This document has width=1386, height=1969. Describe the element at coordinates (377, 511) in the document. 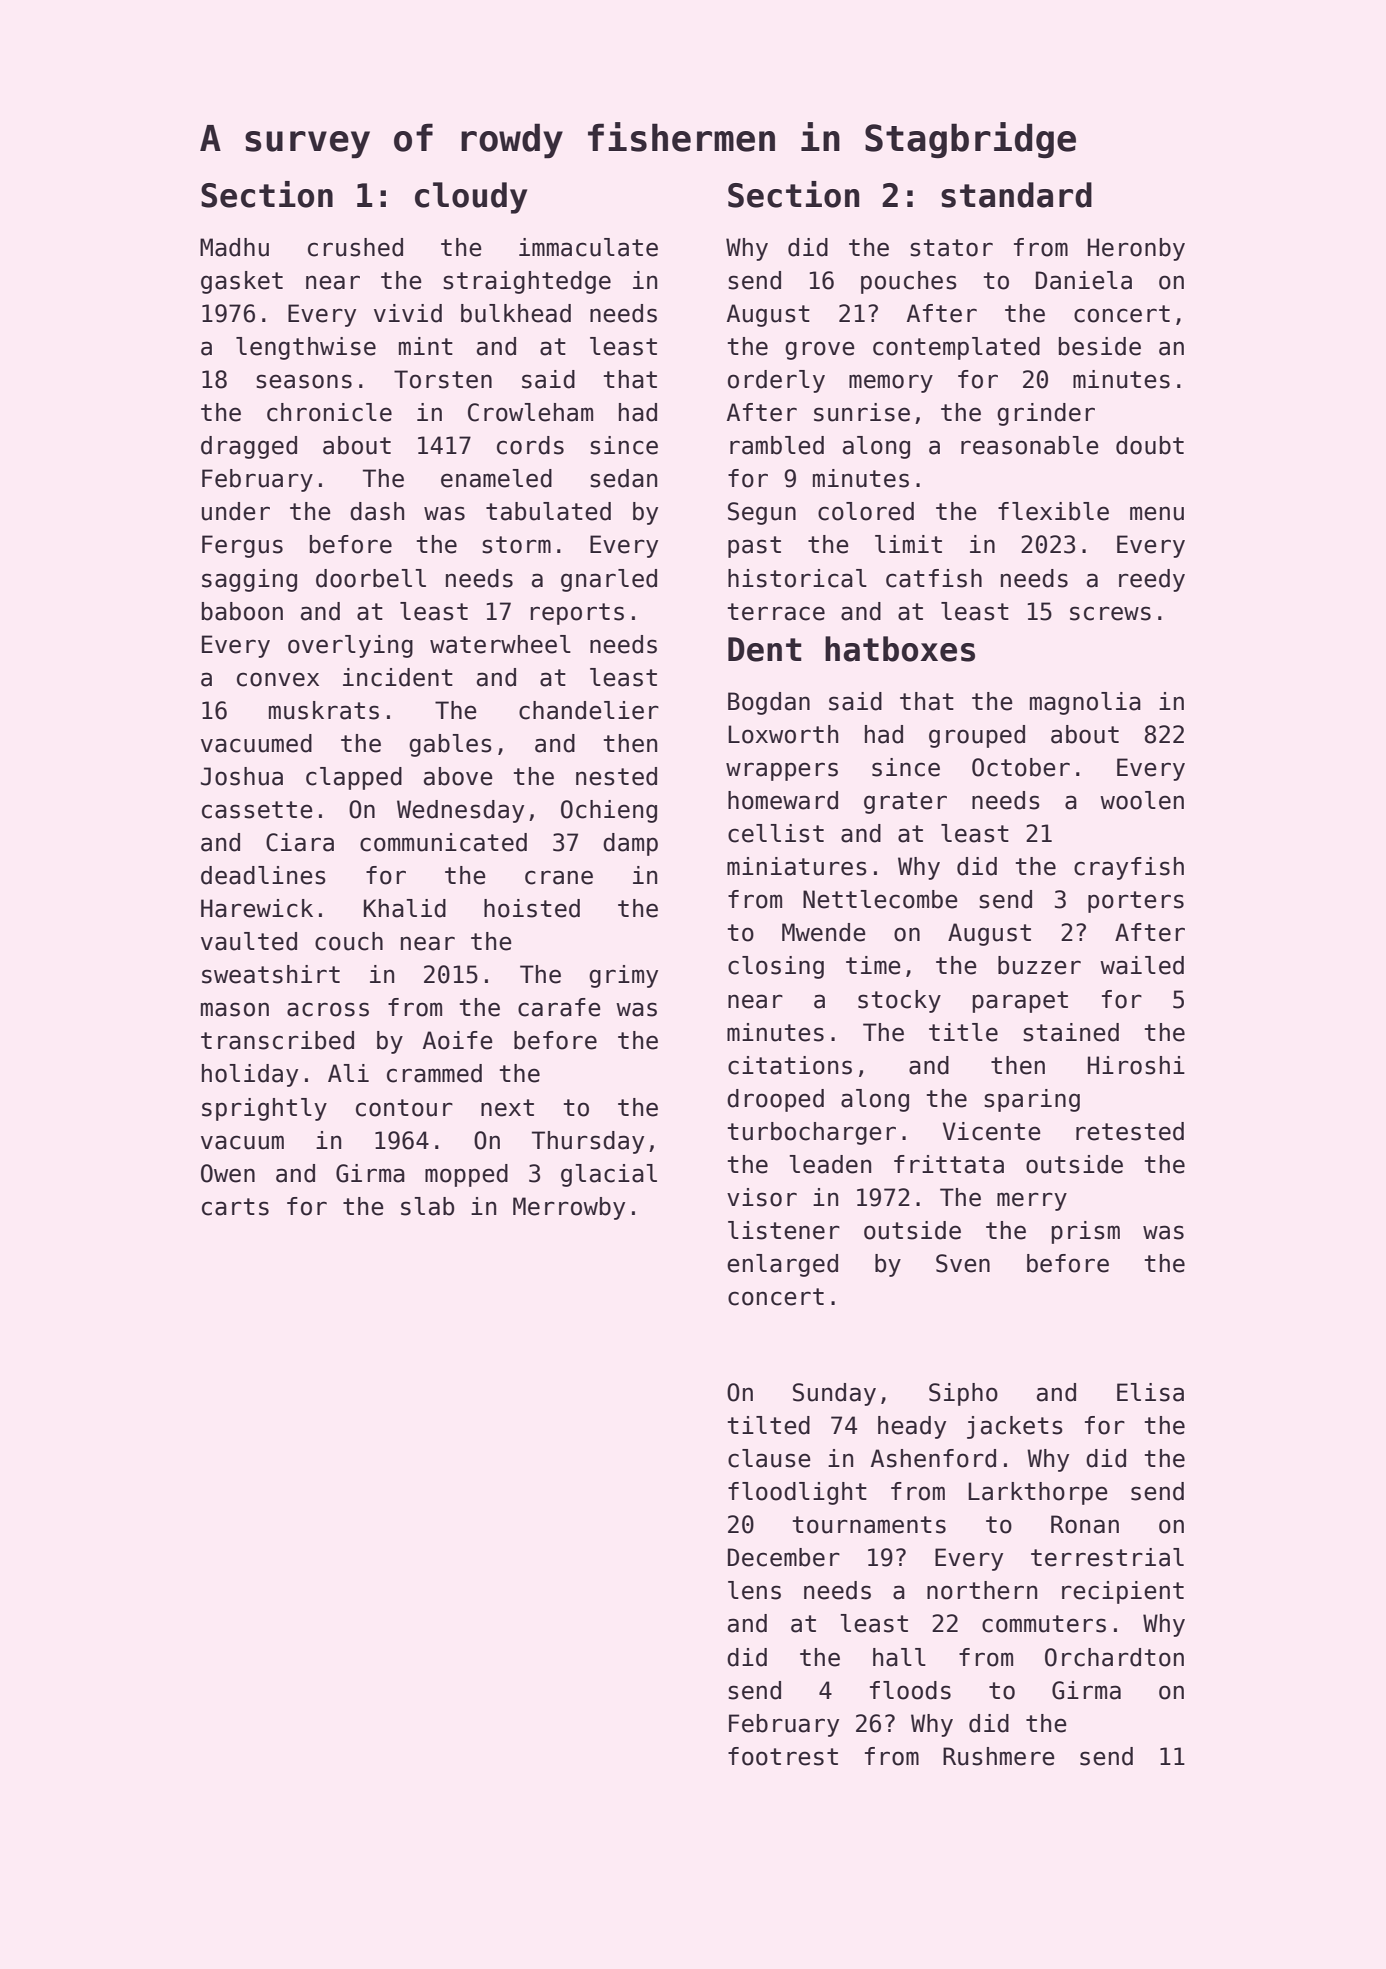

I see `dash` at that location.
